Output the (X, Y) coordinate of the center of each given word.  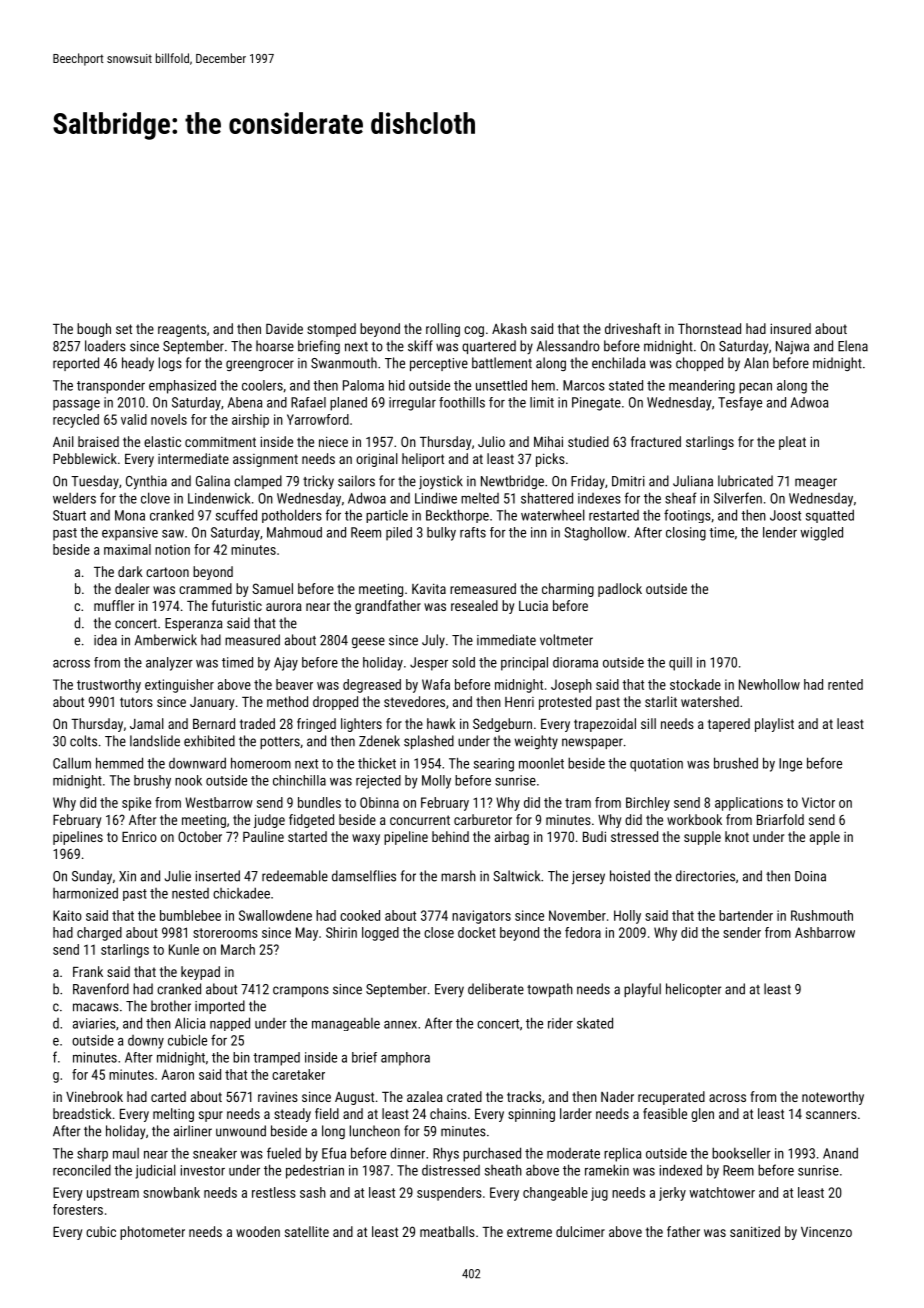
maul (126, 1153)
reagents (182, 330)
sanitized (755, 1231)
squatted (830, 516)
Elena (853, 346)
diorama (575, 662)
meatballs (447, 1231)
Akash (509, 328)
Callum (72, 763)
